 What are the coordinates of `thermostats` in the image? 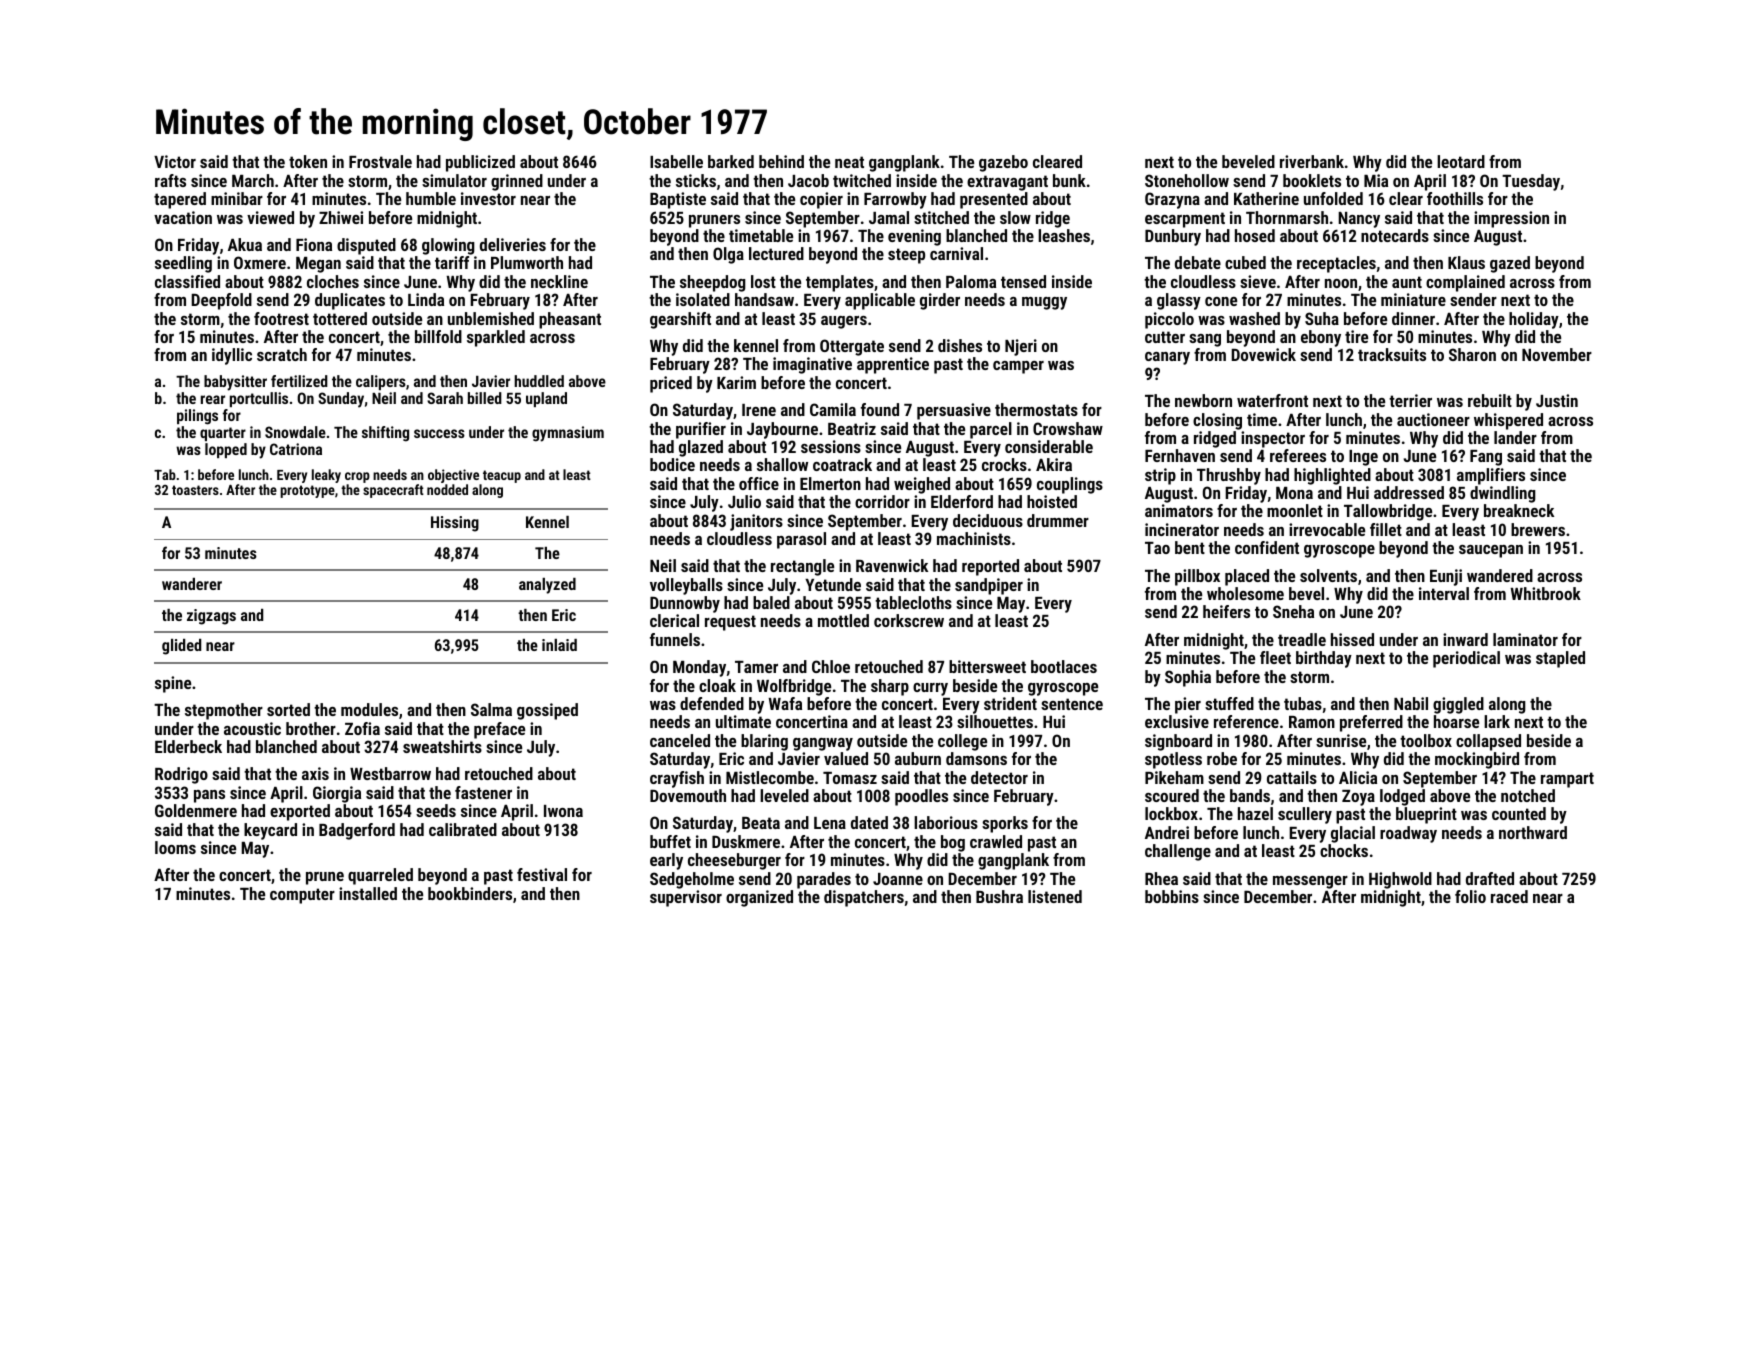 It's located at (1036, 409).
